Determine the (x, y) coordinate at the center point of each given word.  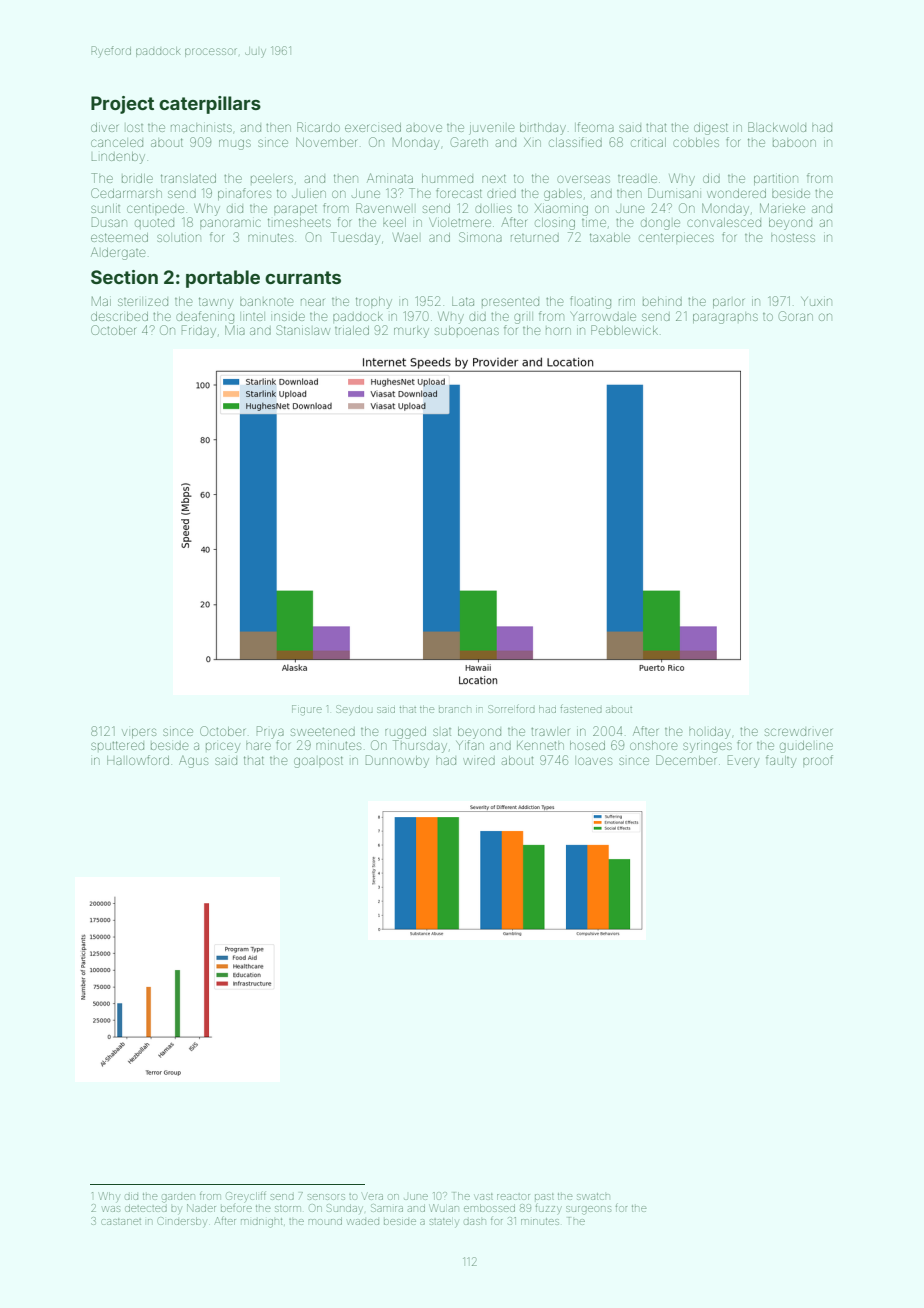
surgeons (588, 1210)
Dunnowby (397, 761)
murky (411, 332)
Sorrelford (511, 709)
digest (711, 129)
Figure (307, 710)
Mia (235, 330)
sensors (326, 1197)
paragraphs (725, 318)
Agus (193, 762)
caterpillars (210, 105)
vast (484, 1196)
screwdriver (798, 732)
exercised (373, 127)
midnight (261, 1223)
